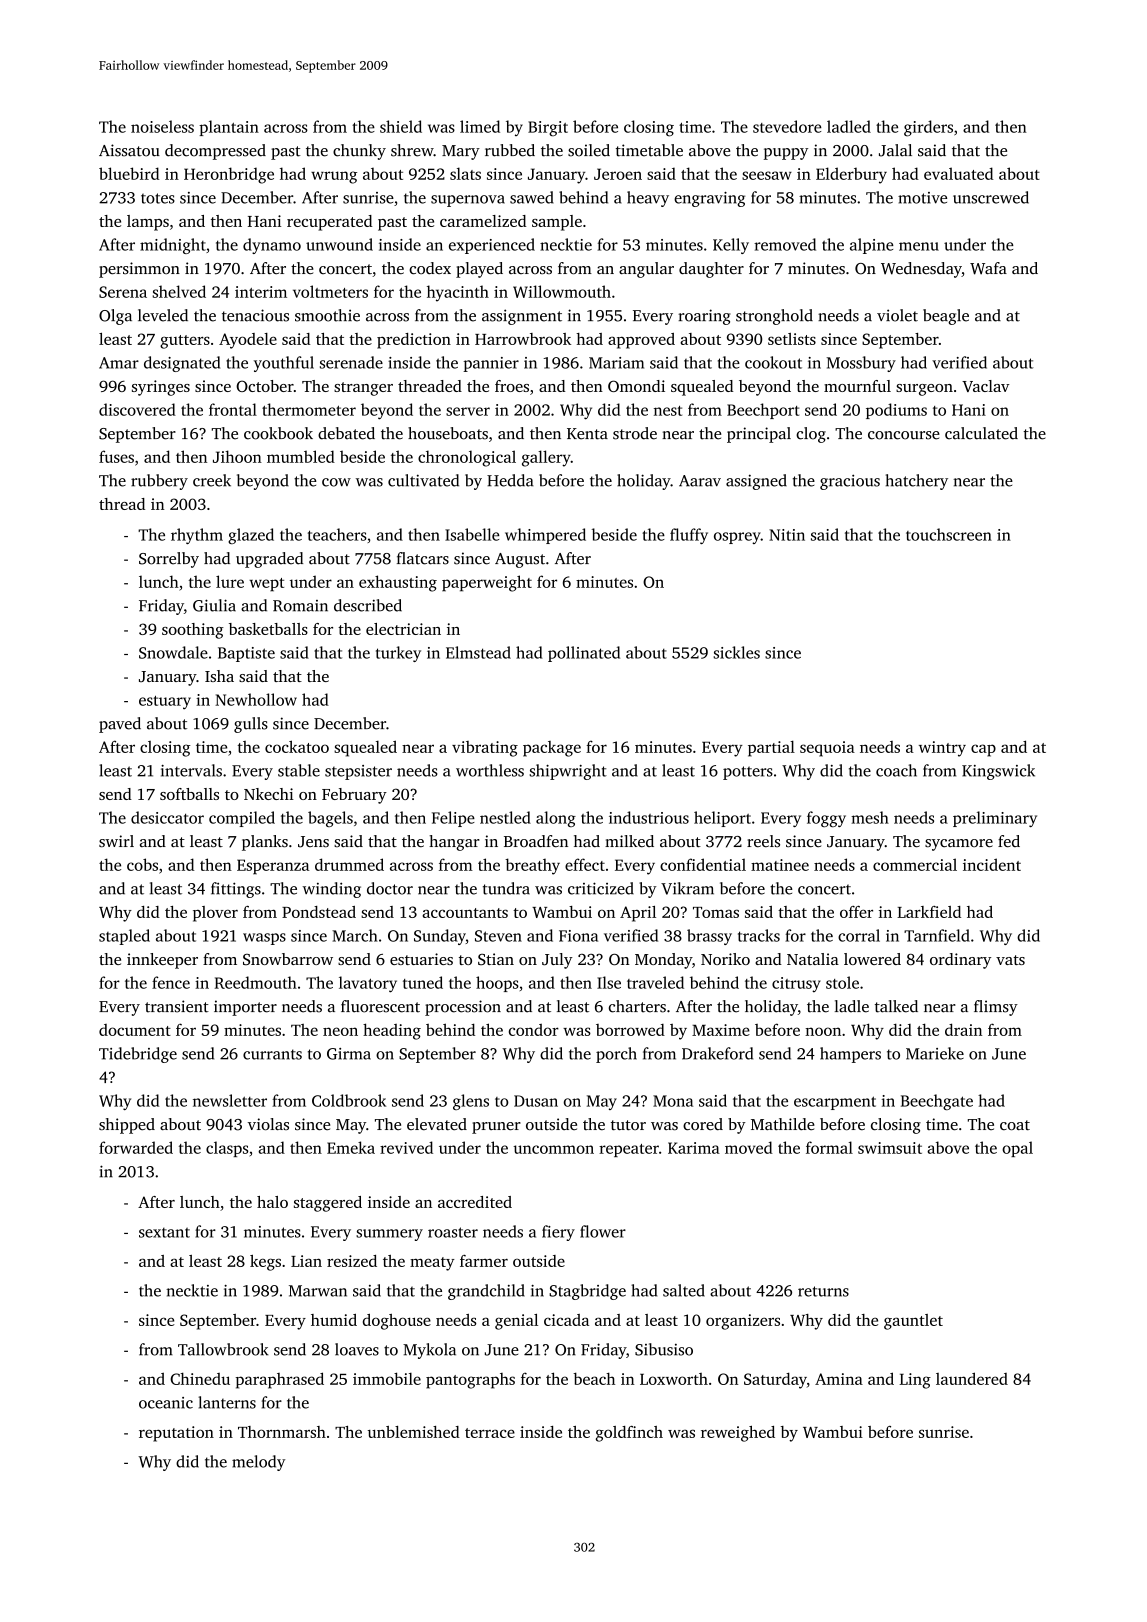  Describe the element at coordinates (992, 864) in the screenshot. I see `incident` at that location.
